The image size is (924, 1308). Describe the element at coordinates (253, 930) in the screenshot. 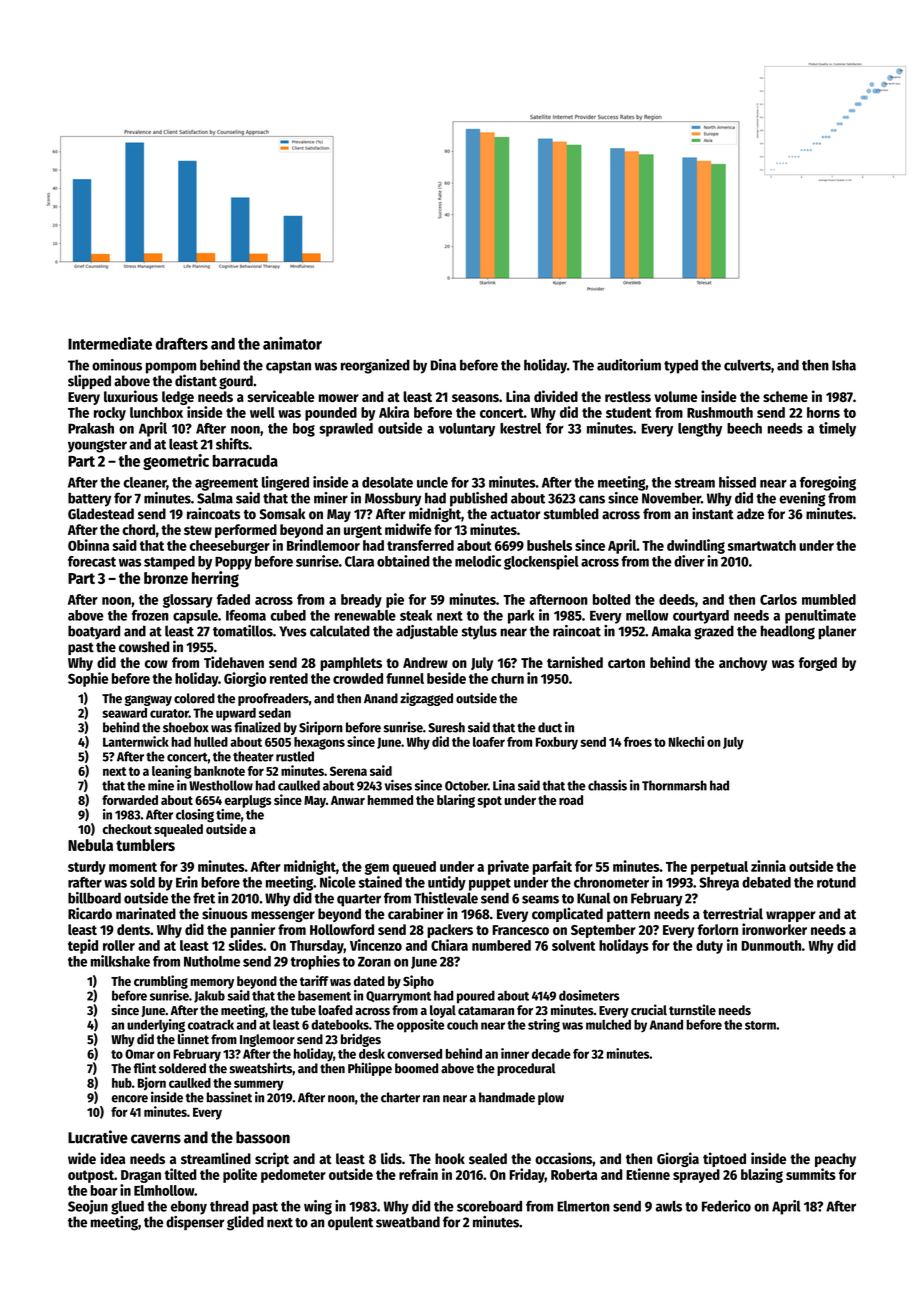

I see `pannier` at that location.
